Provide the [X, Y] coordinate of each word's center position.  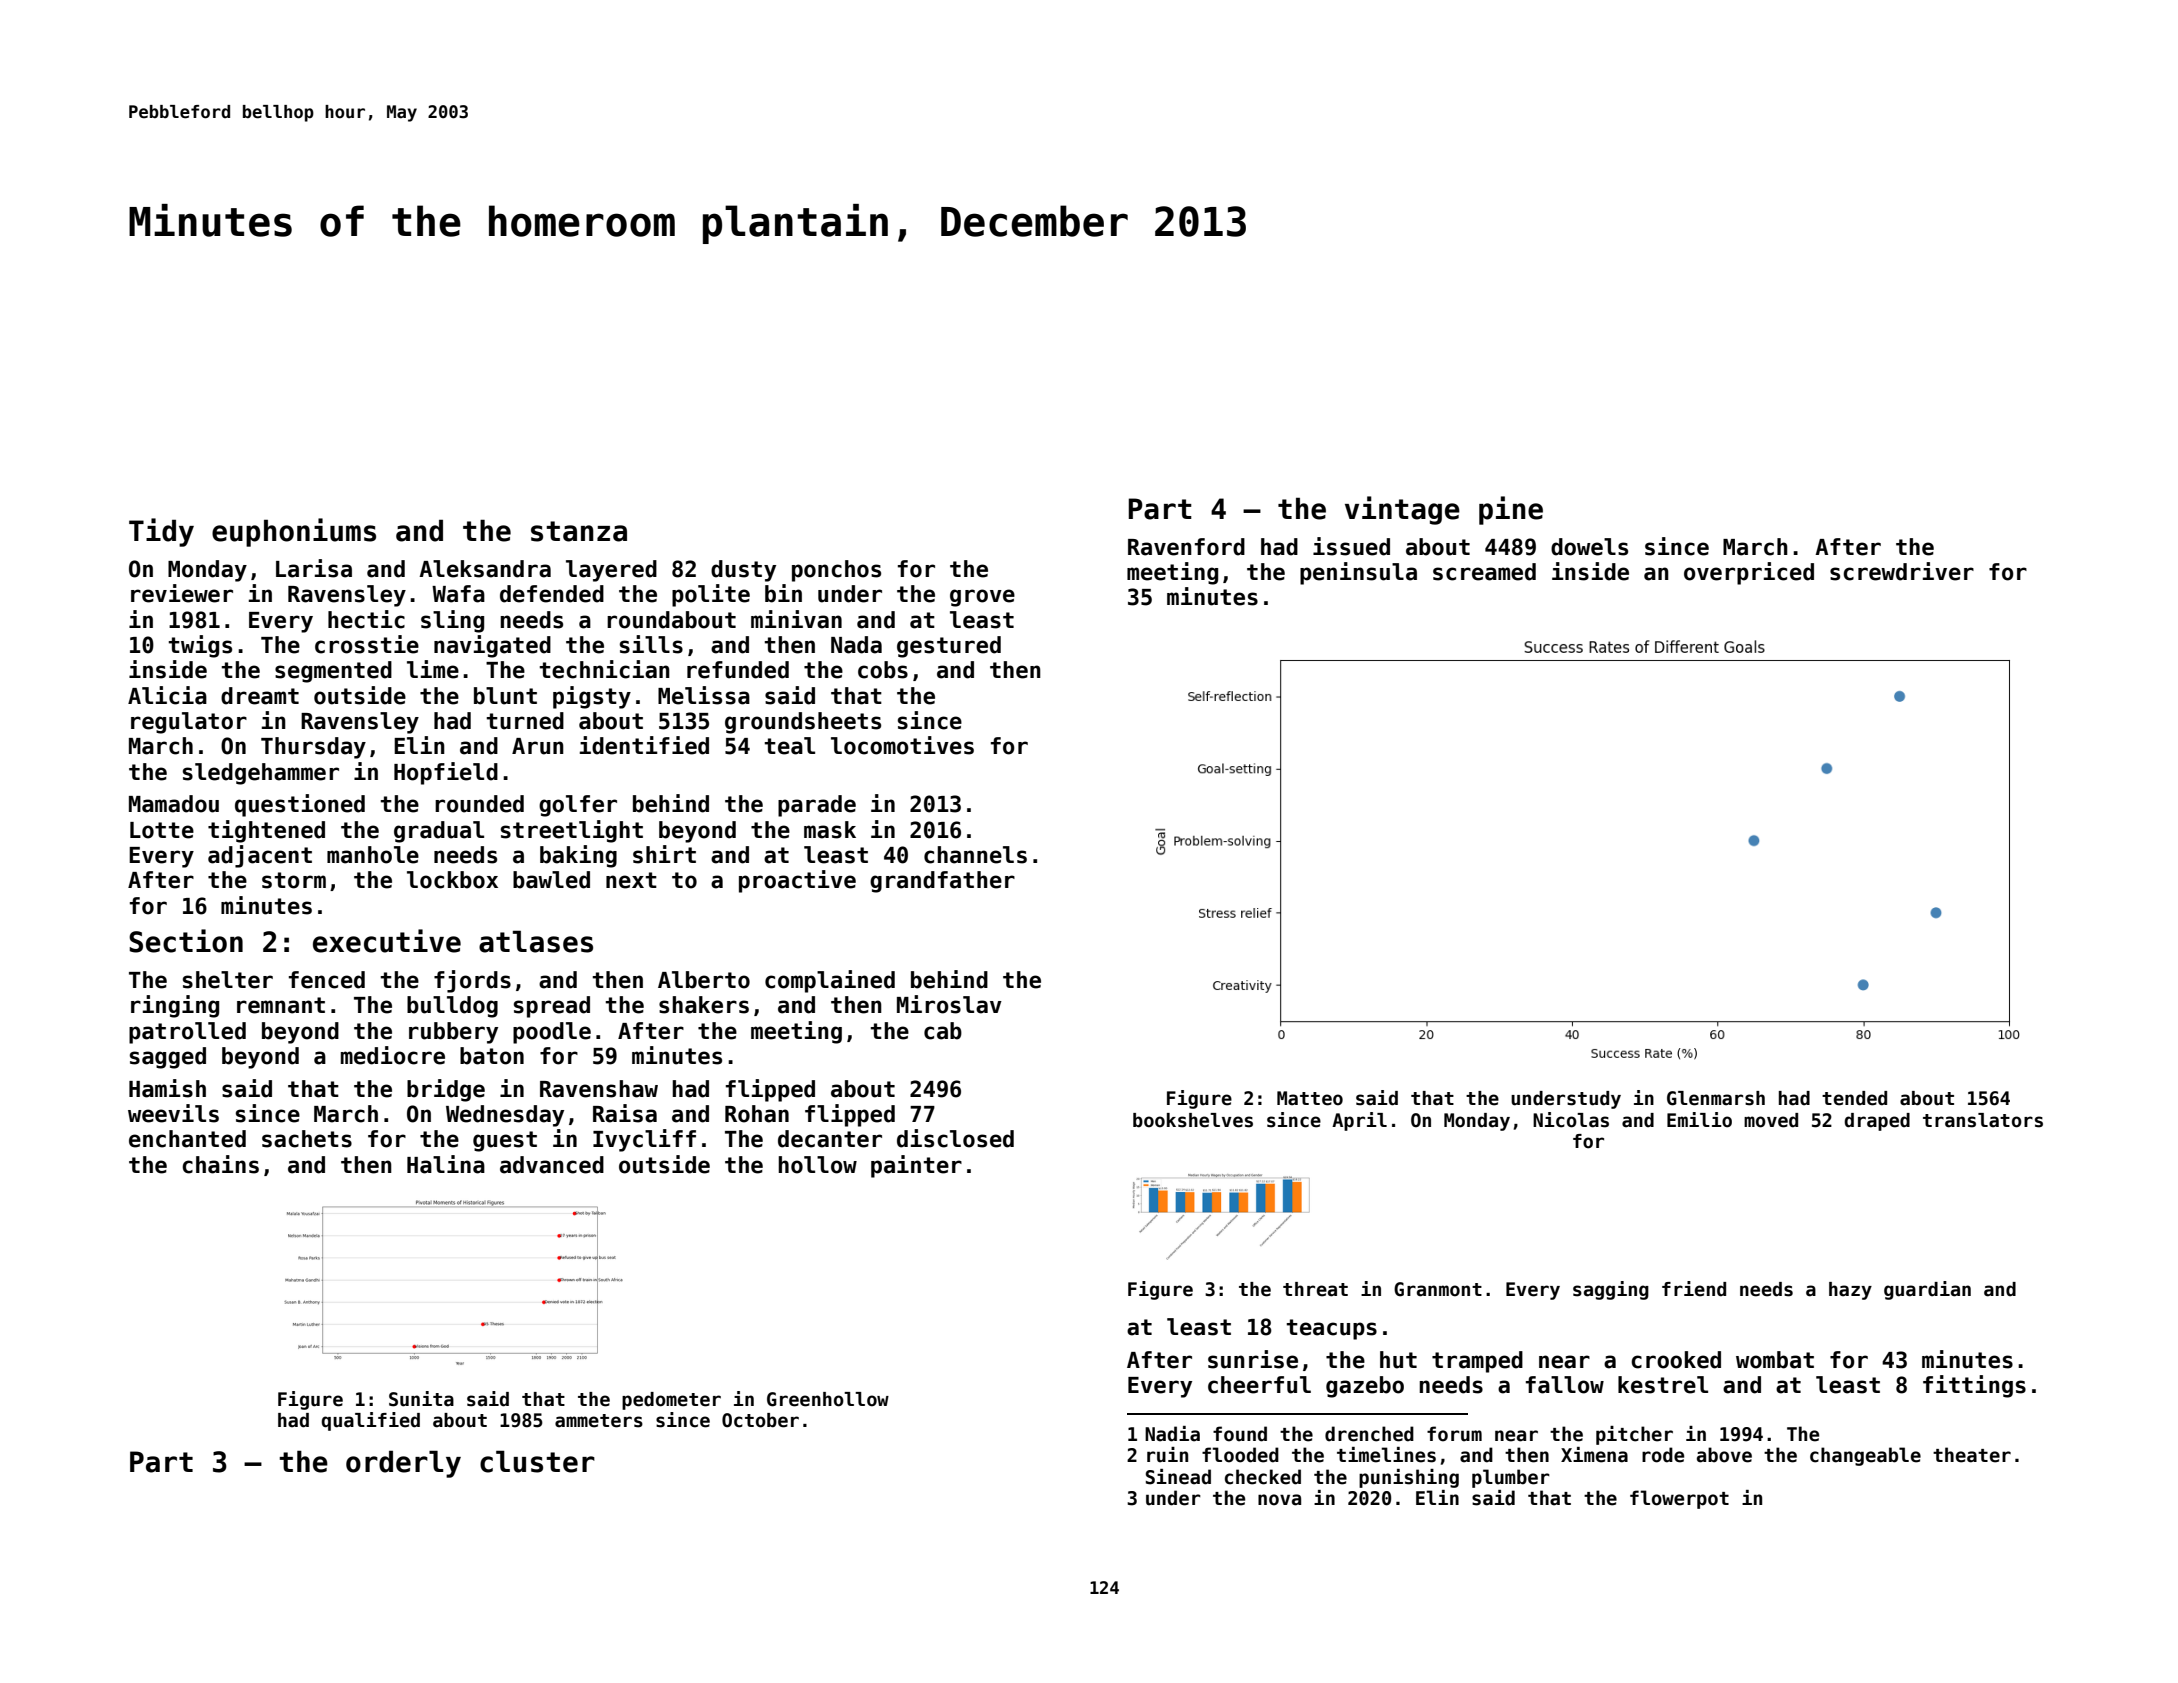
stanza [579, 531]
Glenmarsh [1716, 1098]
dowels [1589, 547]
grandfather [942, 882]
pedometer [671, 1401]
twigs [200, 646]
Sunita [421, 1399]
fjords [472, 981]
